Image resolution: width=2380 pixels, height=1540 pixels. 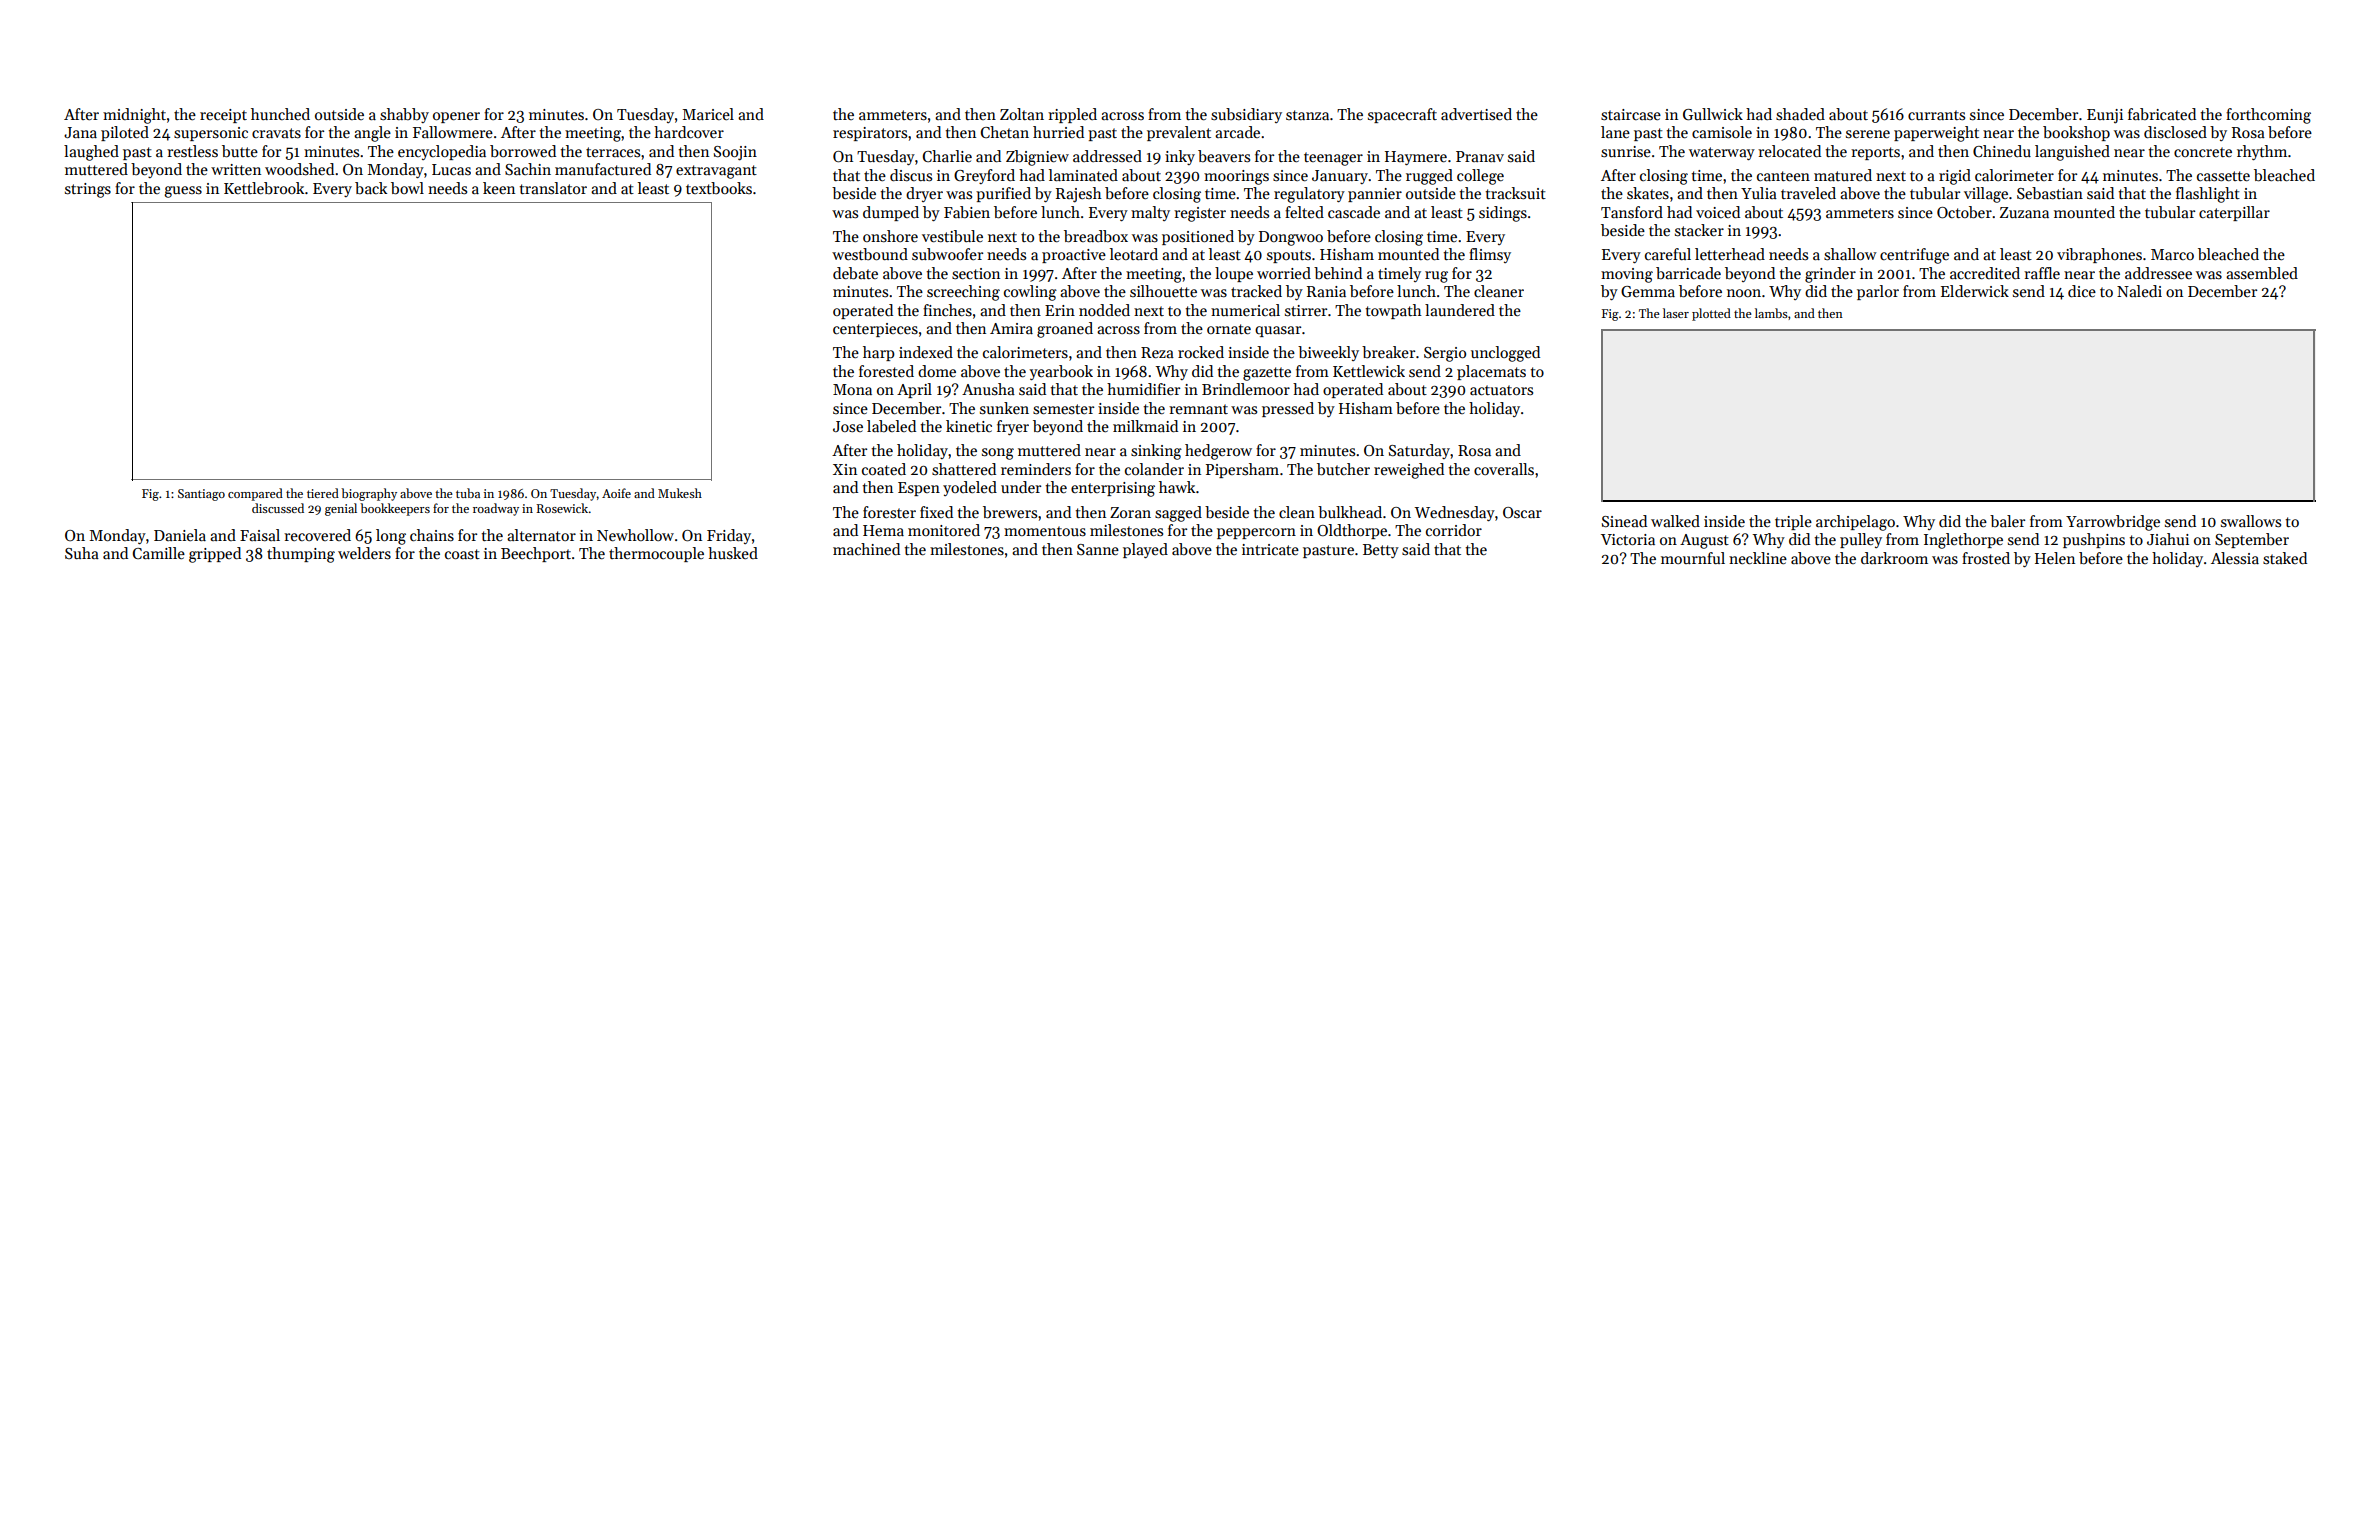 What do you see at coordinates (1022, 114) in the screenshot?
I see `Zoltan` at bounding box center [1022, 114].
